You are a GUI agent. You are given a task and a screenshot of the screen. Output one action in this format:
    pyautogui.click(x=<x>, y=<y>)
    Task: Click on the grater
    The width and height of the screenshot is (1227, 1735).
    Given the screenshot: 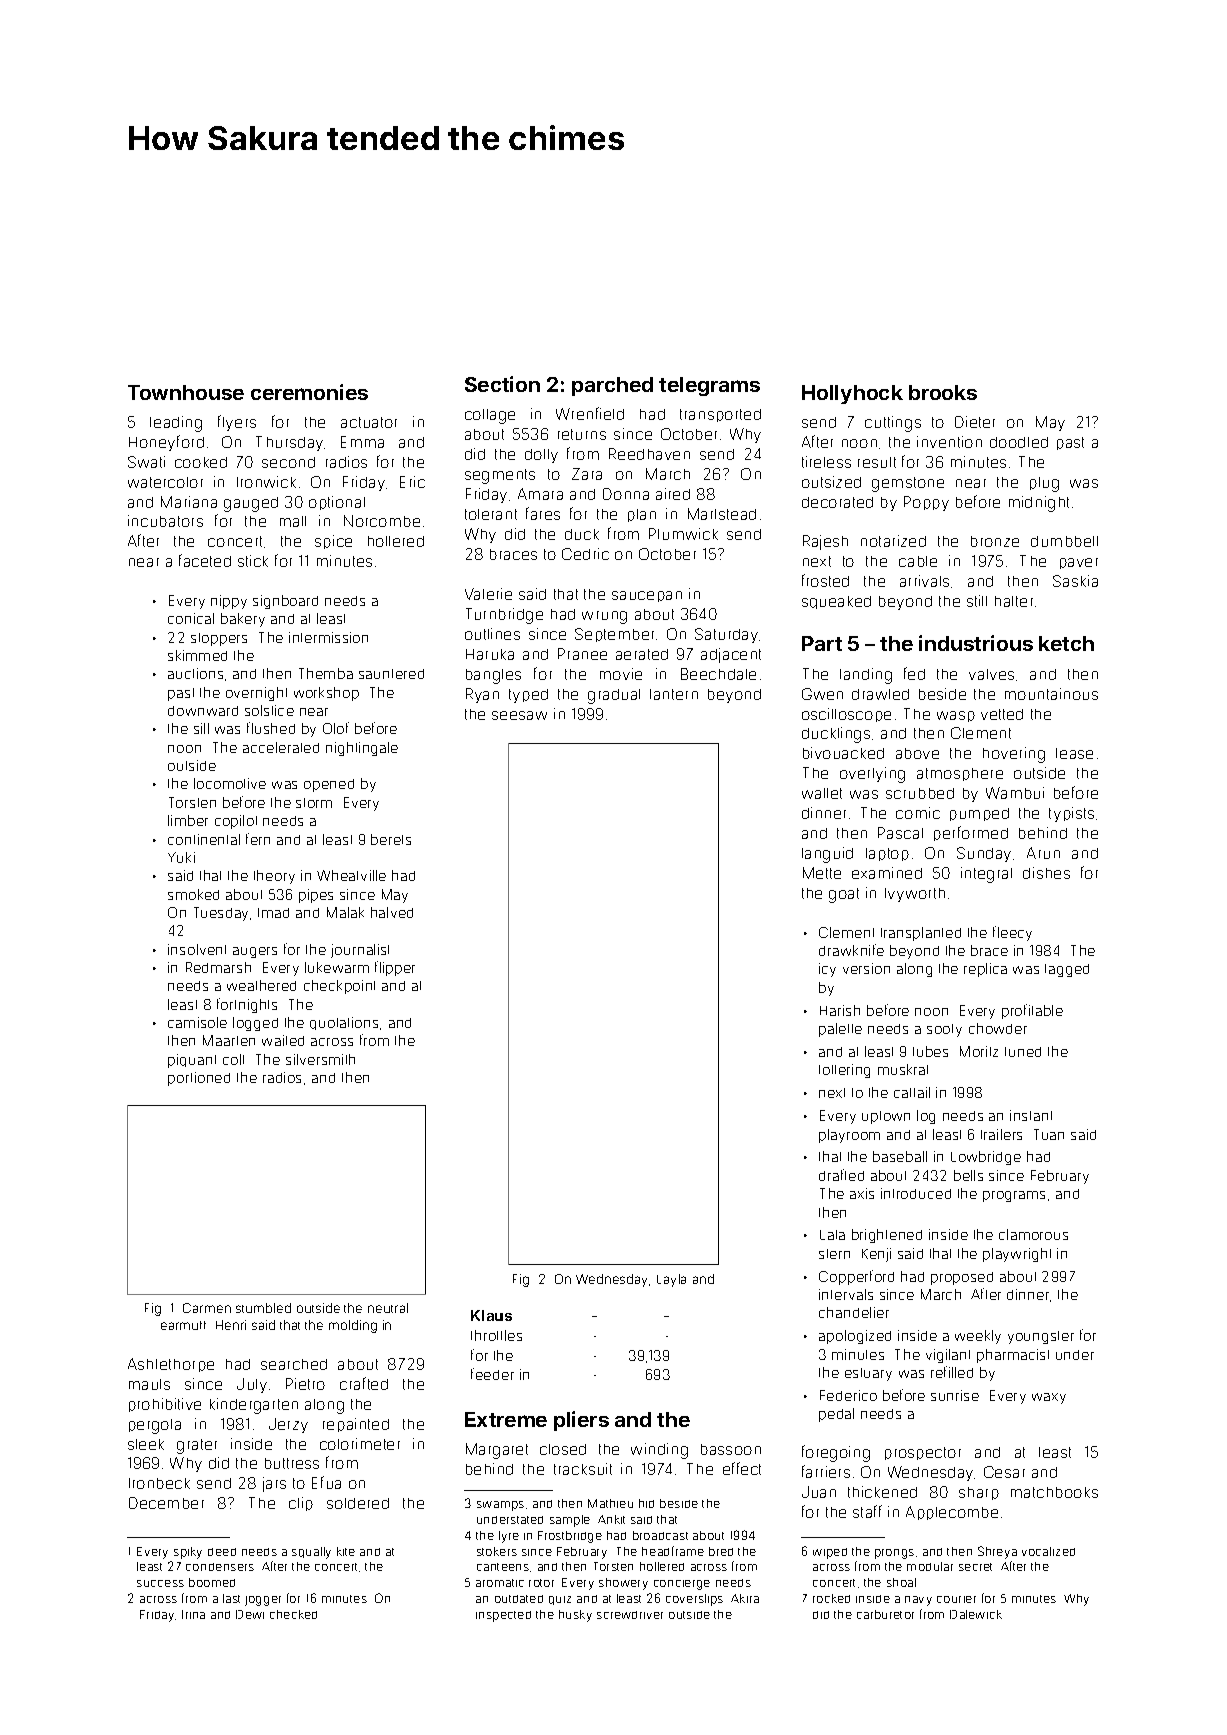 What is the action you would take?
    pyautogui.click(x=197, y=1446)
